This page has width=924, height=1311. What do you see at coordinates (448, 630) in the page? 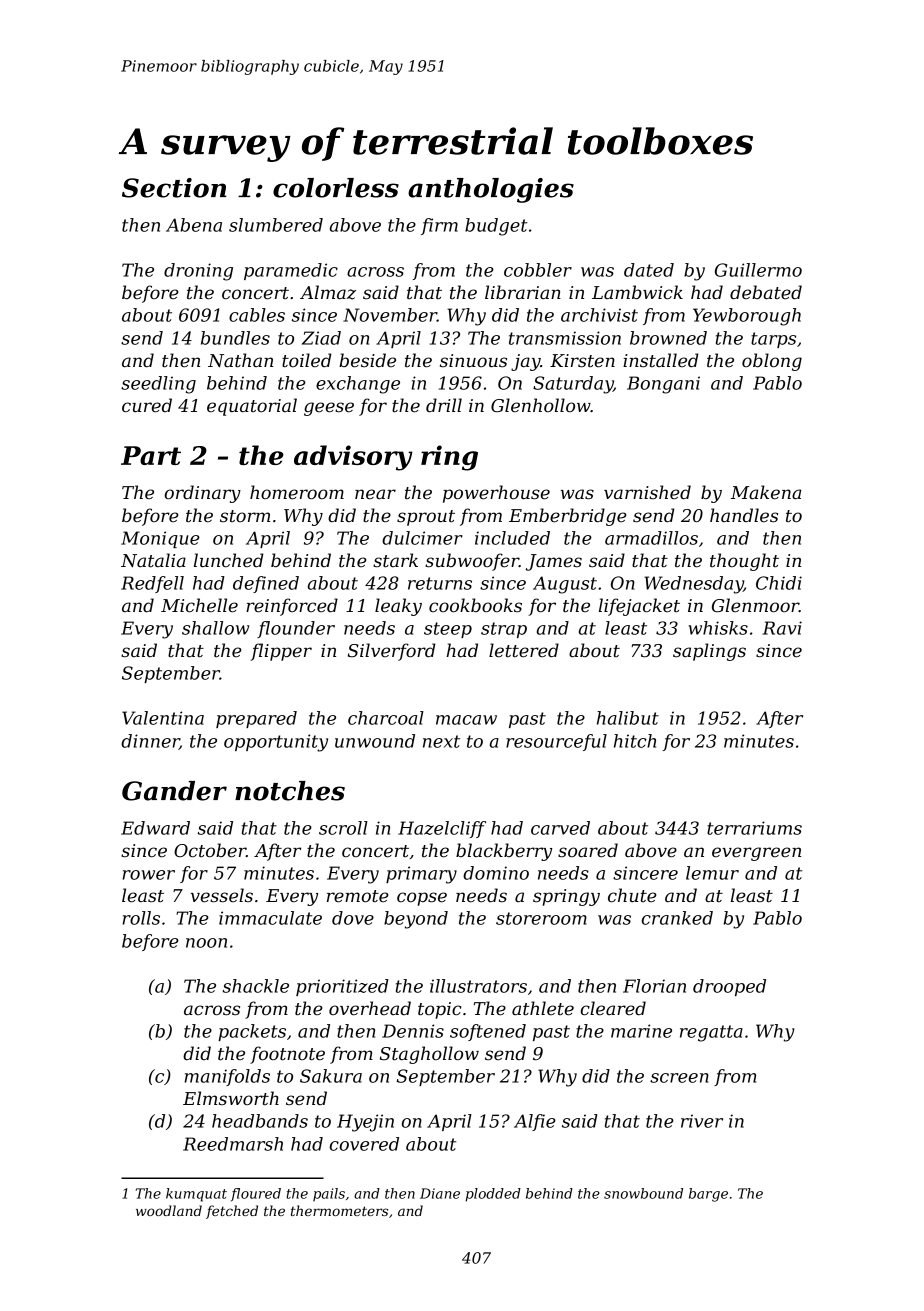
I see `steep` at bounding box center [448, 630].
